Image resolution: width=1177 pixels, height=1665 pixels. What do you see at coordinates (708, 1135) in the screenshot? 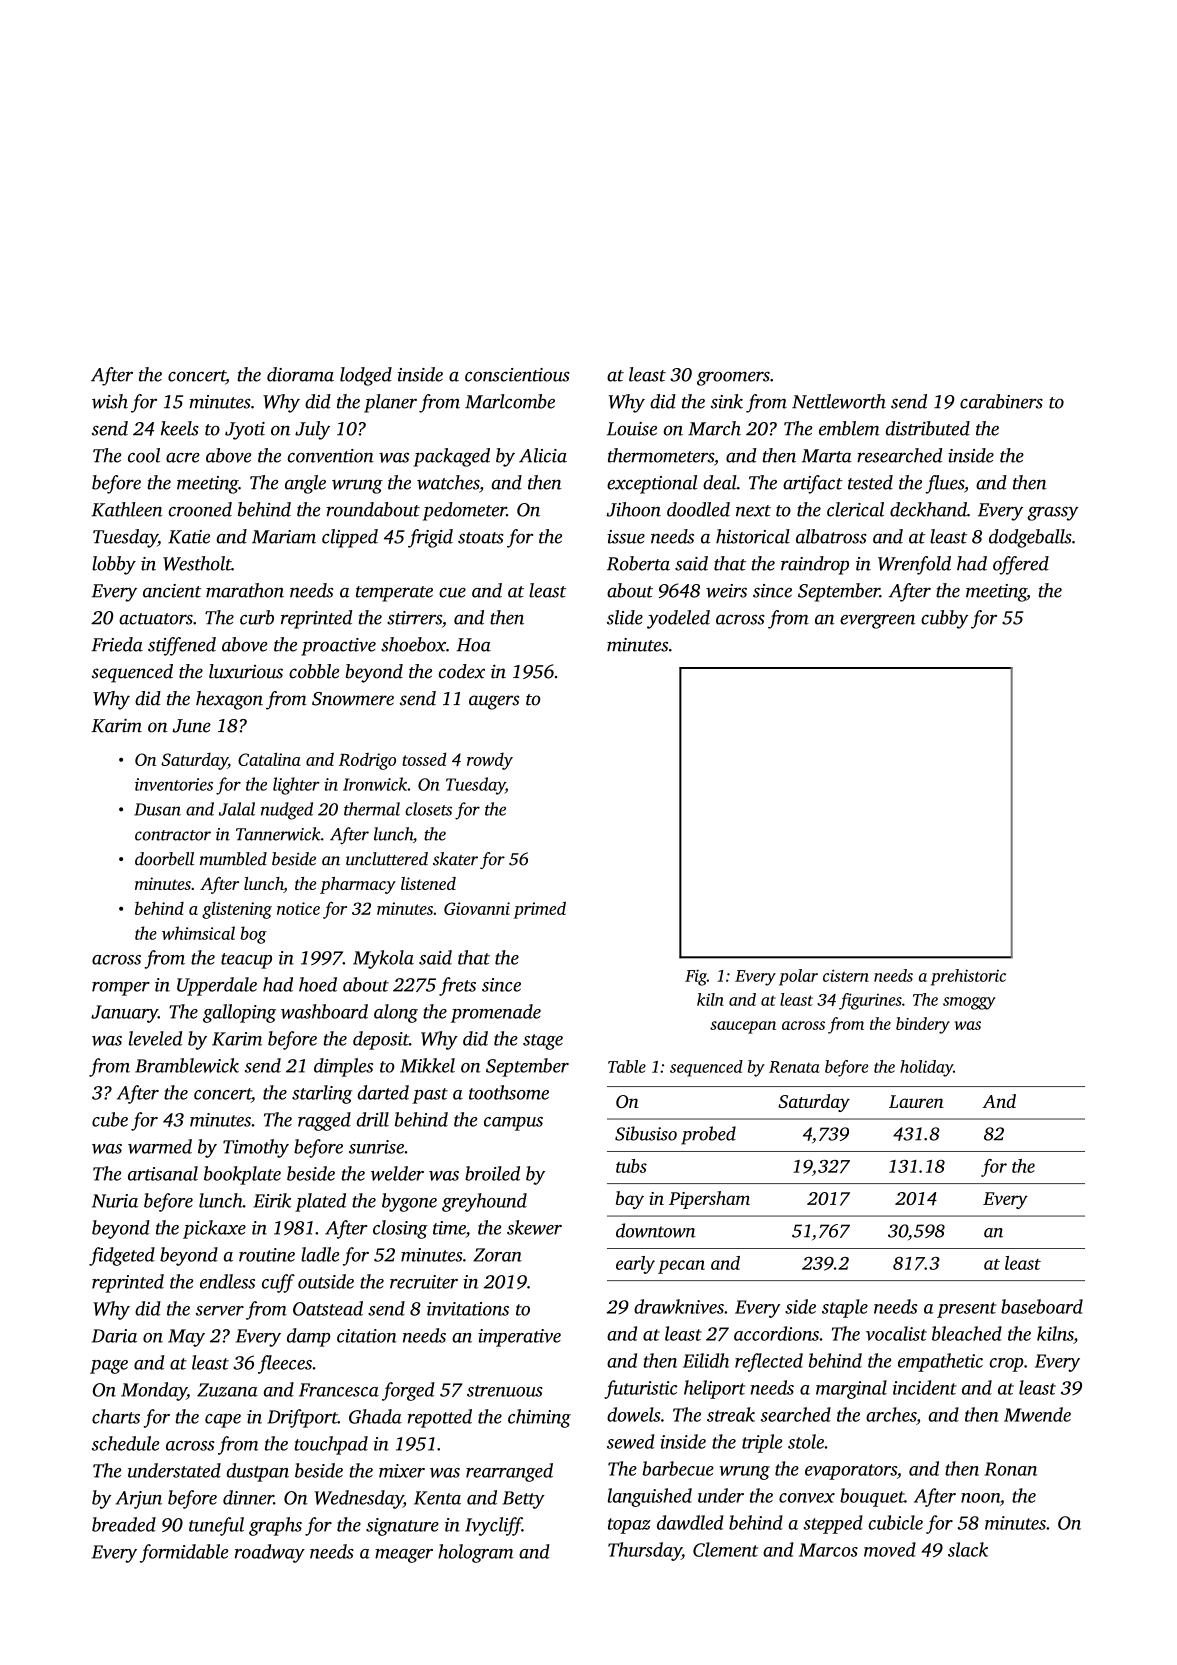
I see `probed` at bounding box center [708, 1135].
